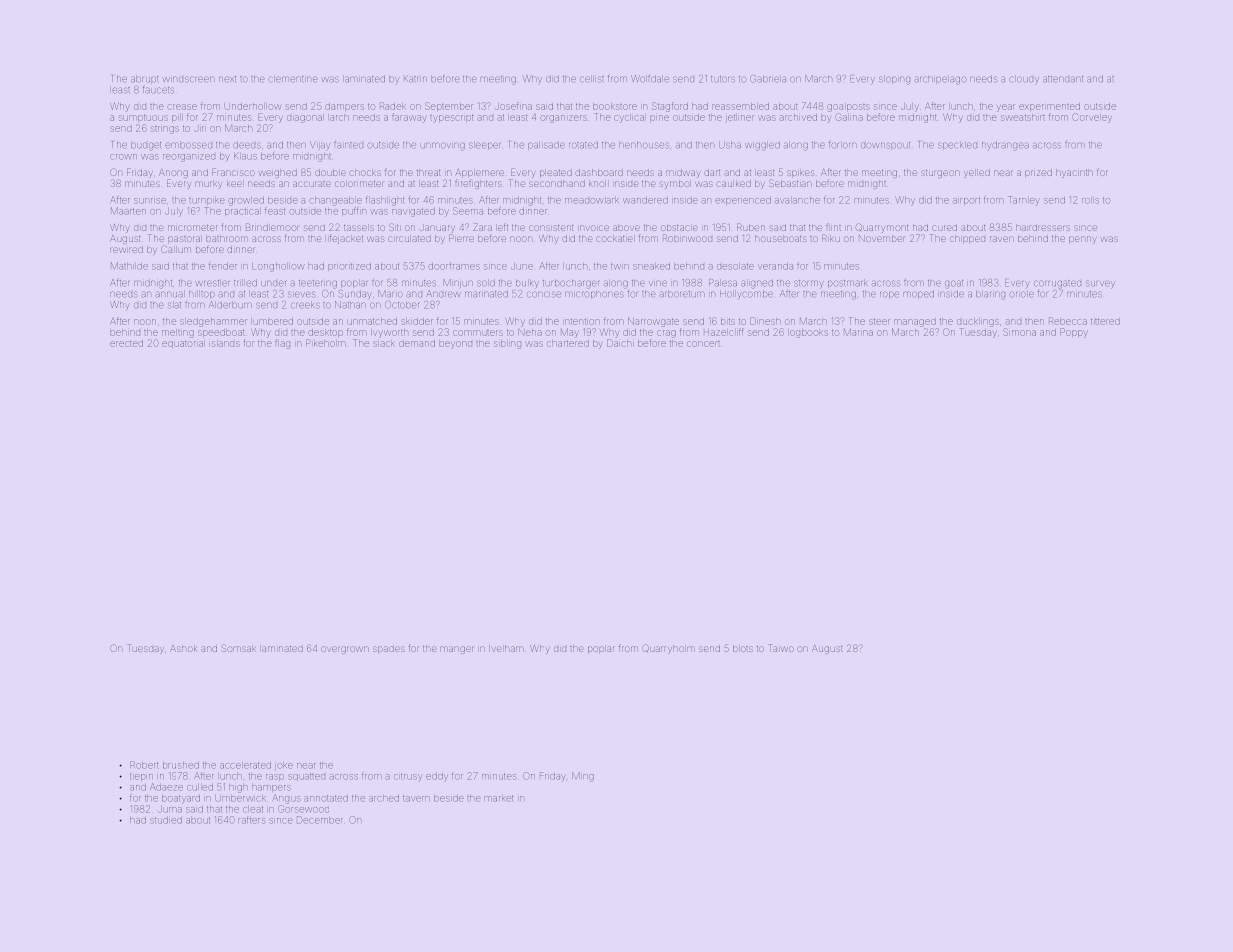 The image size is (1233, 952). Describe the element at coordinates (181, 765) in the document. I see `brushed` at that location.
